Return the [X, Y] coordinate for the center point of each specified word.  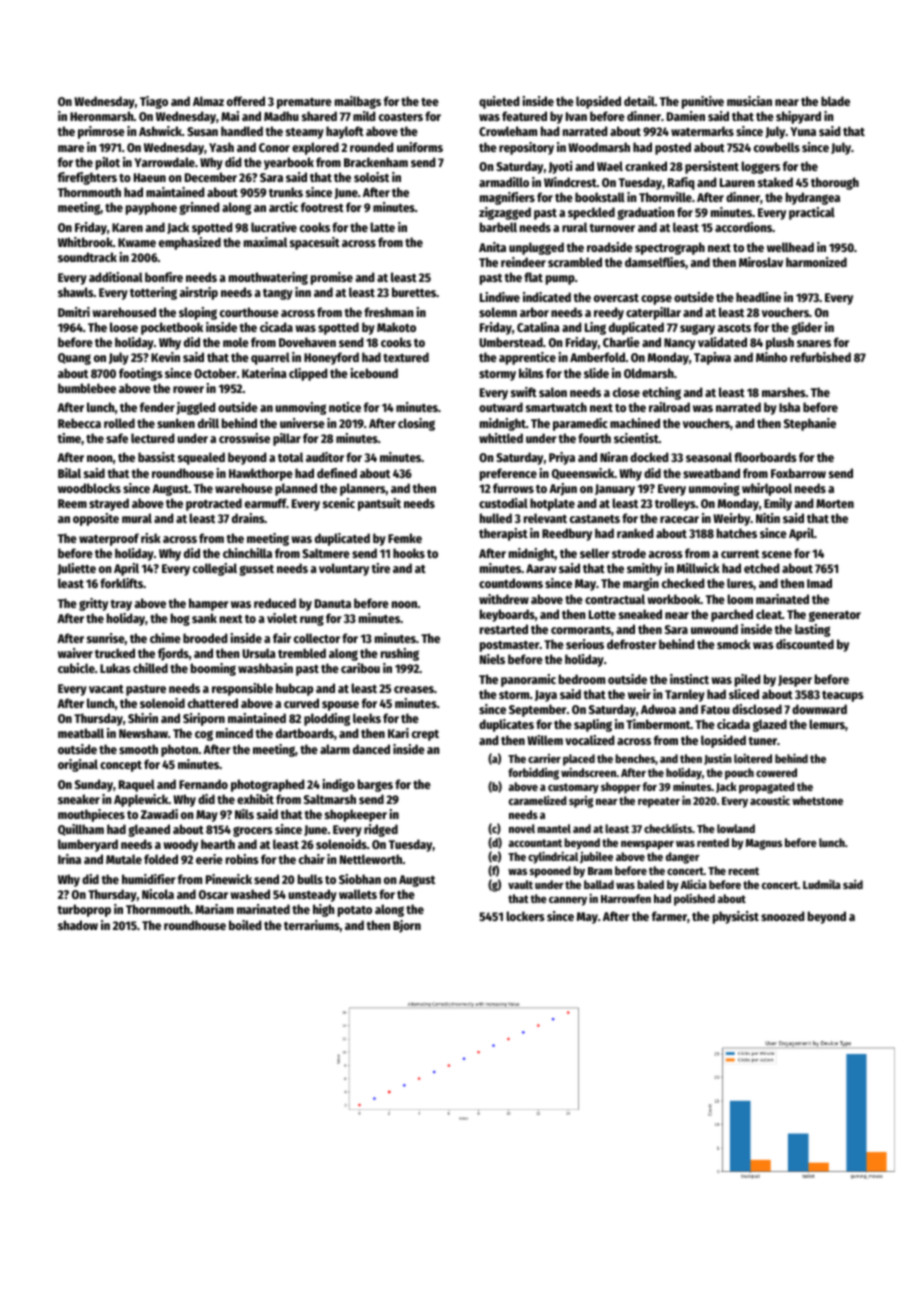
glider [806, 328]
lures [740, 584]
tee [430, 102]
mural [137, 518]
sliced [744, 694]
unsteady [312, 895]
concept [121, 766]
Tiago [154, 102]
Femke [405, 538]
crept [425, 735]
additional [116, 277]
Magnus [764, 844]
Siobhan [360, 879]
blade [835, 101]
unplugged [536, 248]
